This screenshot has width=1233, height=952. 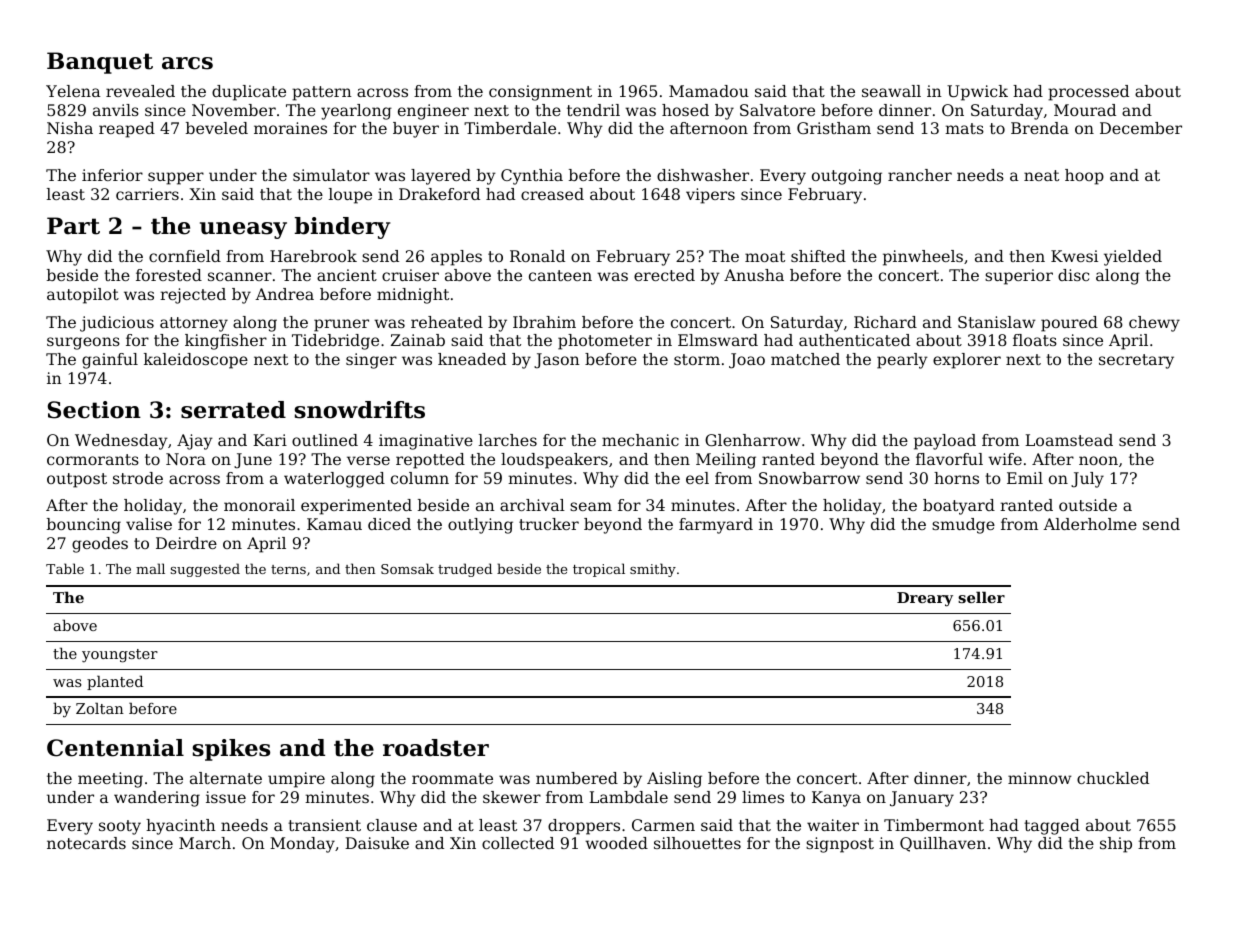 I want to click on roommate, so click(x=452, y=778).
